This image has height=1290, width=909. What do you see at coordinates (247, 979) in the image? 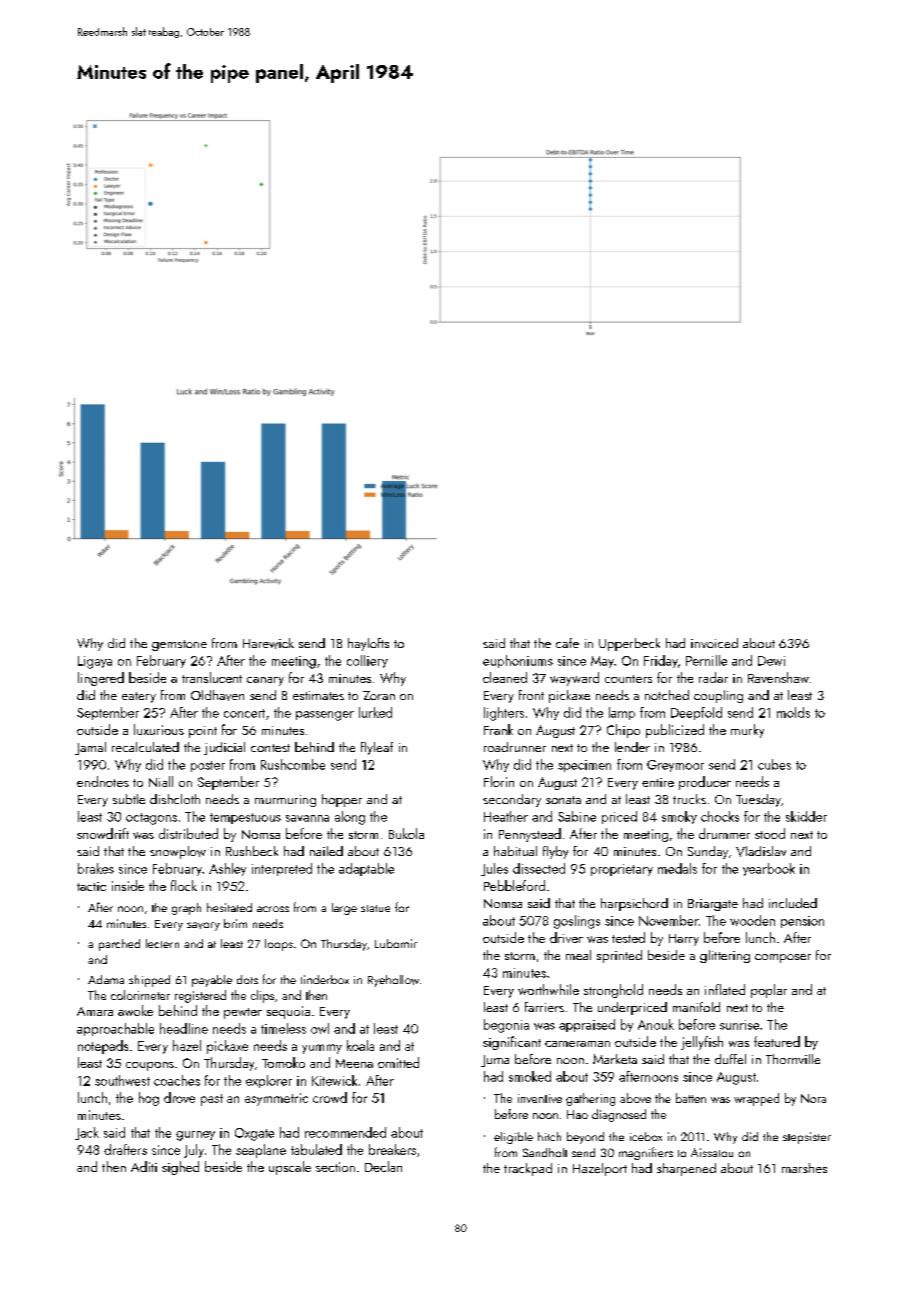
I see `dots` at bounding box center [247, 979].
